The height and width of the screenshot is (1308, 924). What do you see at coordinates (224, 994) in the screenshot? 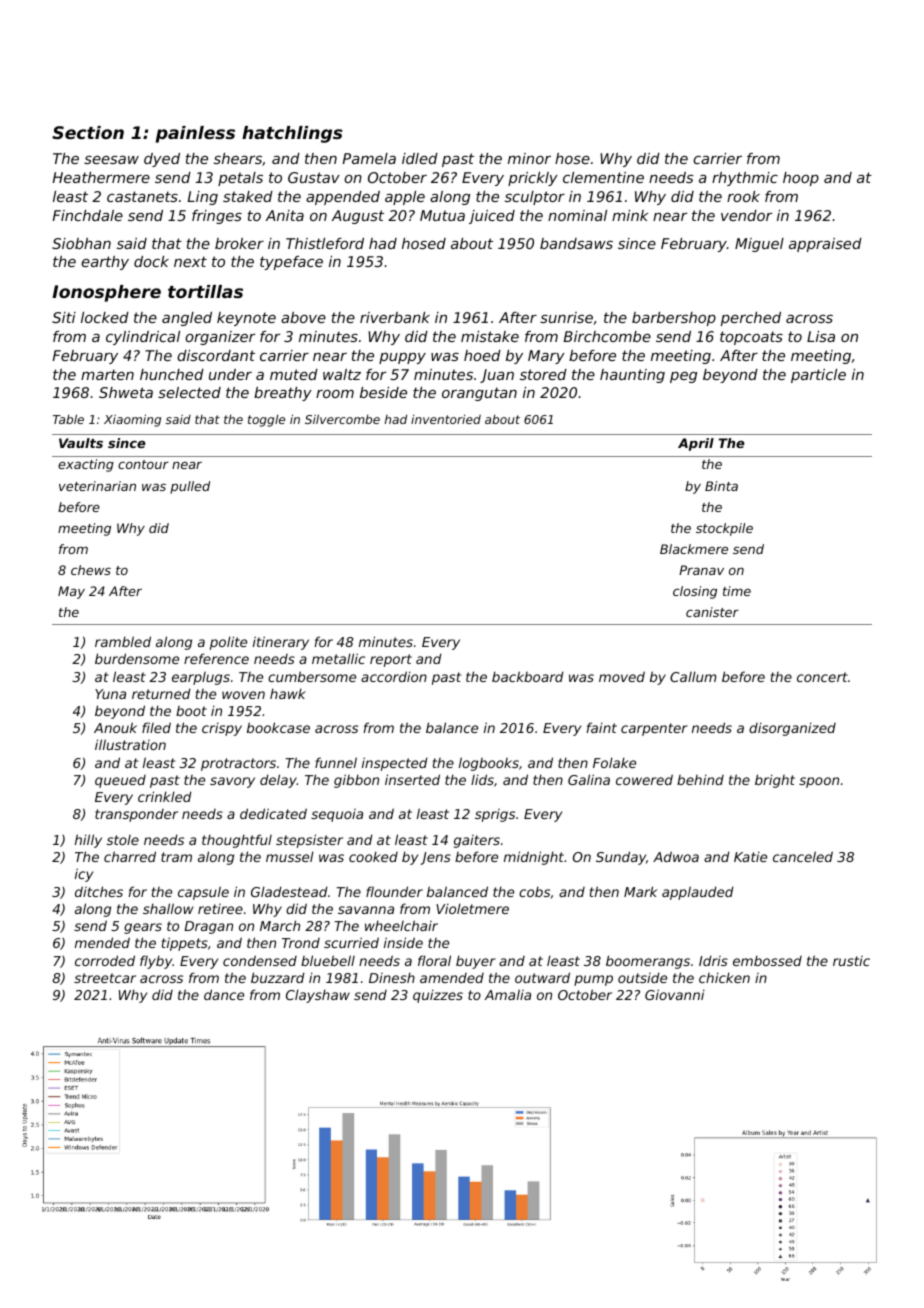
I see `dance` at bounding box center [224, 994].
